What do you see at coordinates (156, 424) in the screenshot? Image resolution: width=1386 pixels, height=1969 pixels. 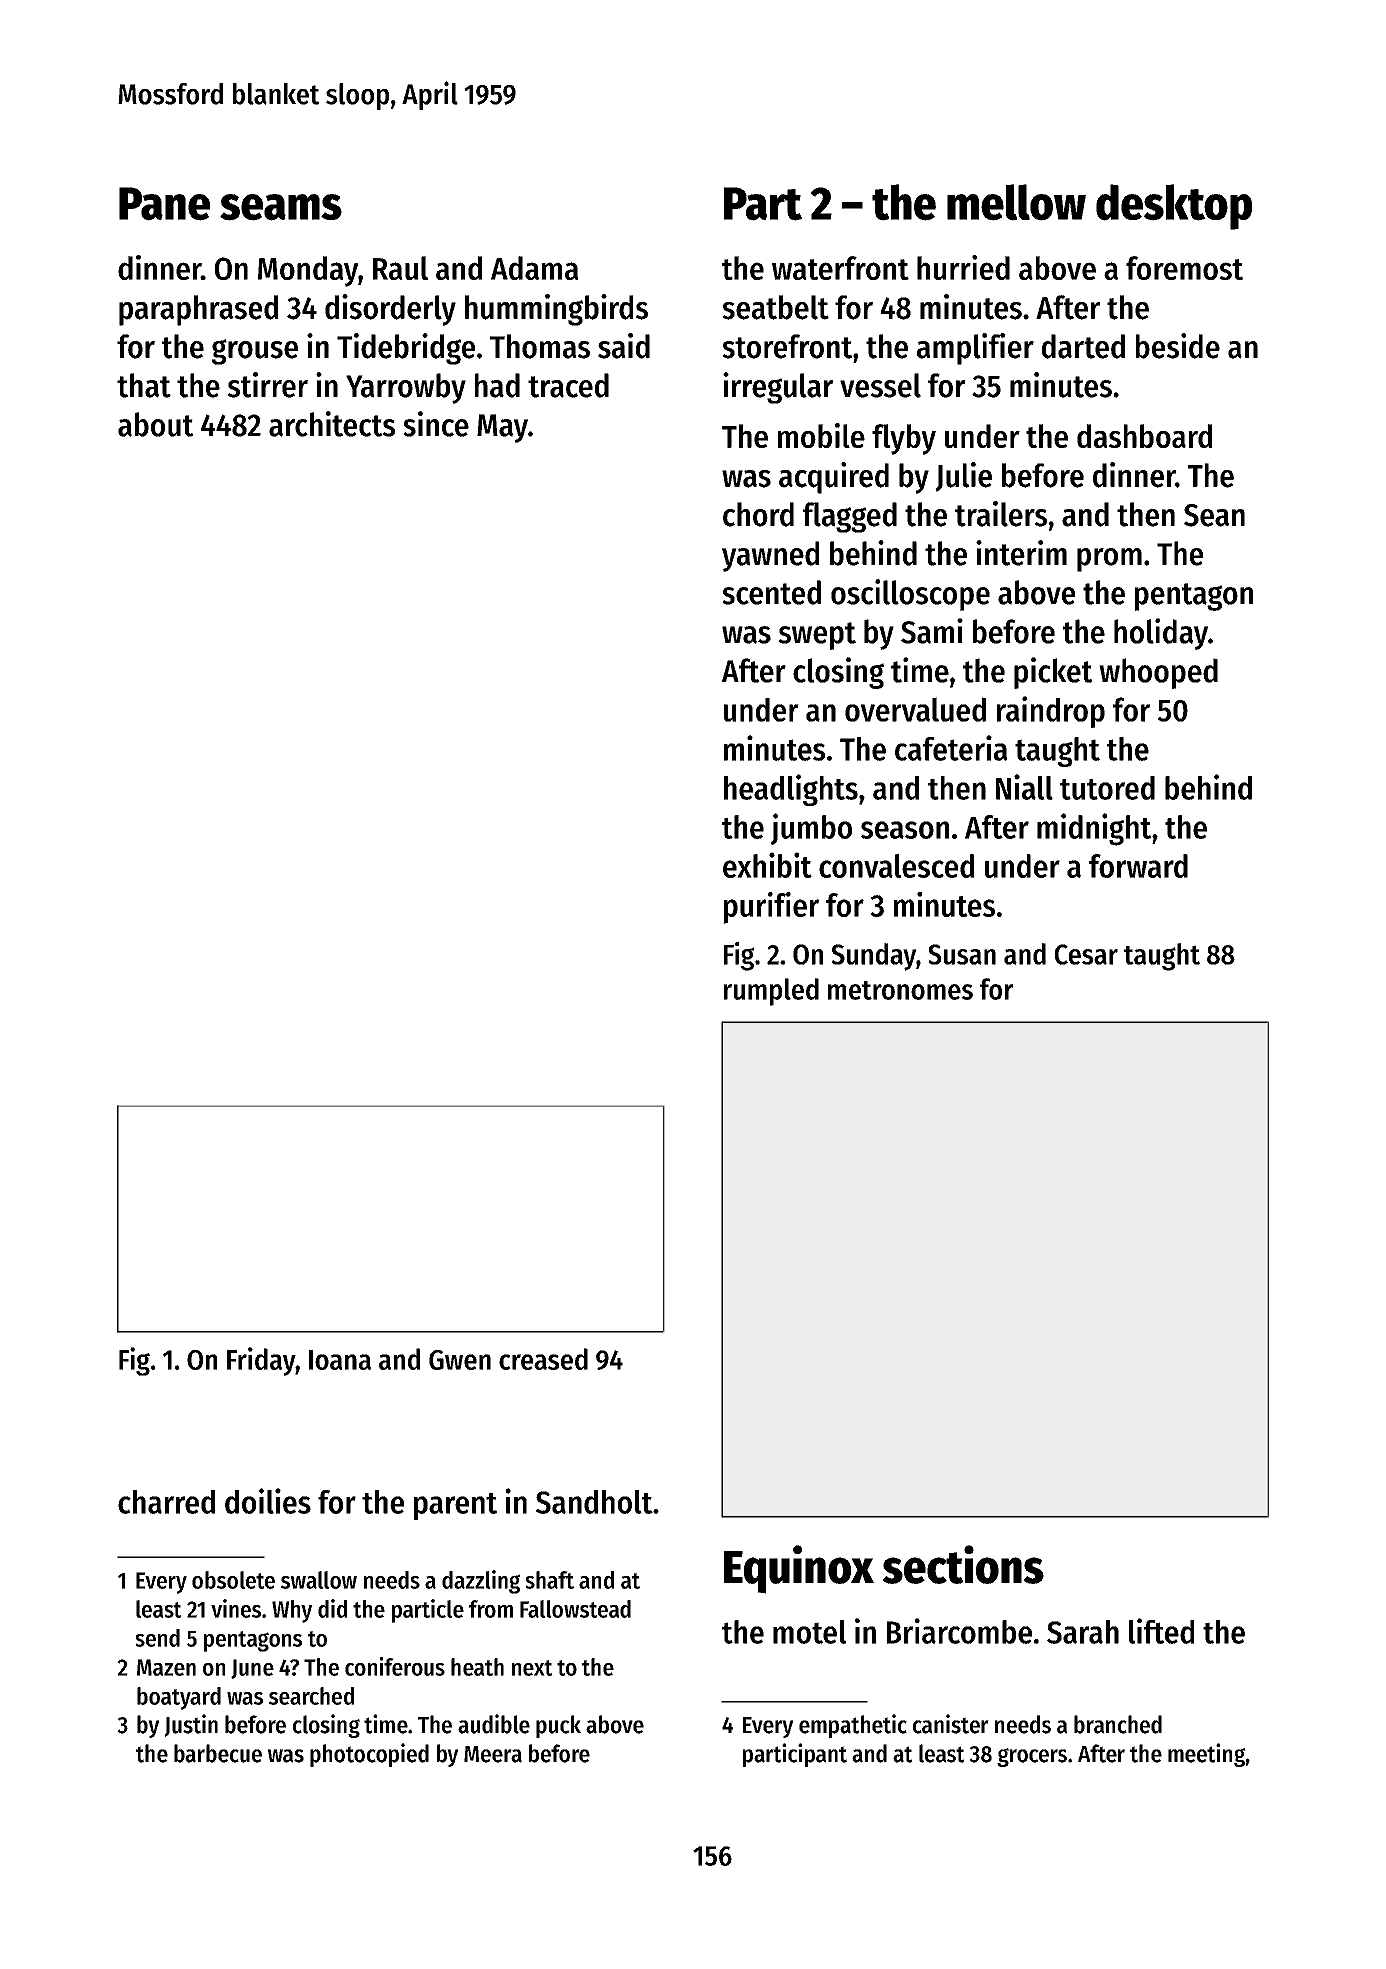 I see `about` at bounding box center [156, 424].
